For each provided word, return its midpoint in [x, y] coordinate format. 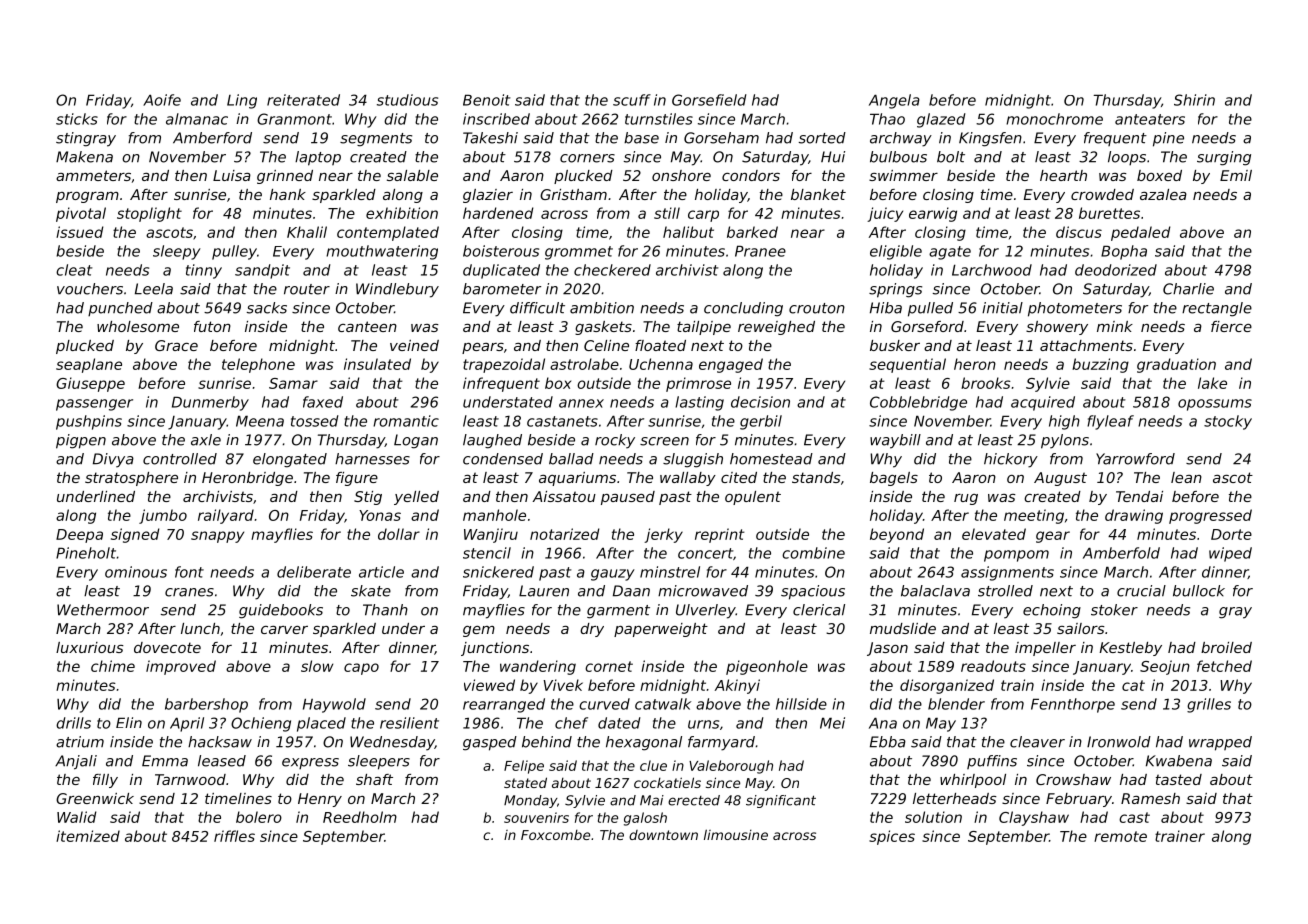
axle [206, 440]
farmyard [721, 743]
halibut [688, 232]
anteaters [1150, 119]
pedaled [1141, 233]
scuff [632, 100]
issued [80, 232]
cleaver [1037, 742]
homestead [771, 459]
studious [407, 100]
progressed [1210, 516]
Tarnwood [190, 779]
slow [317, 666]
